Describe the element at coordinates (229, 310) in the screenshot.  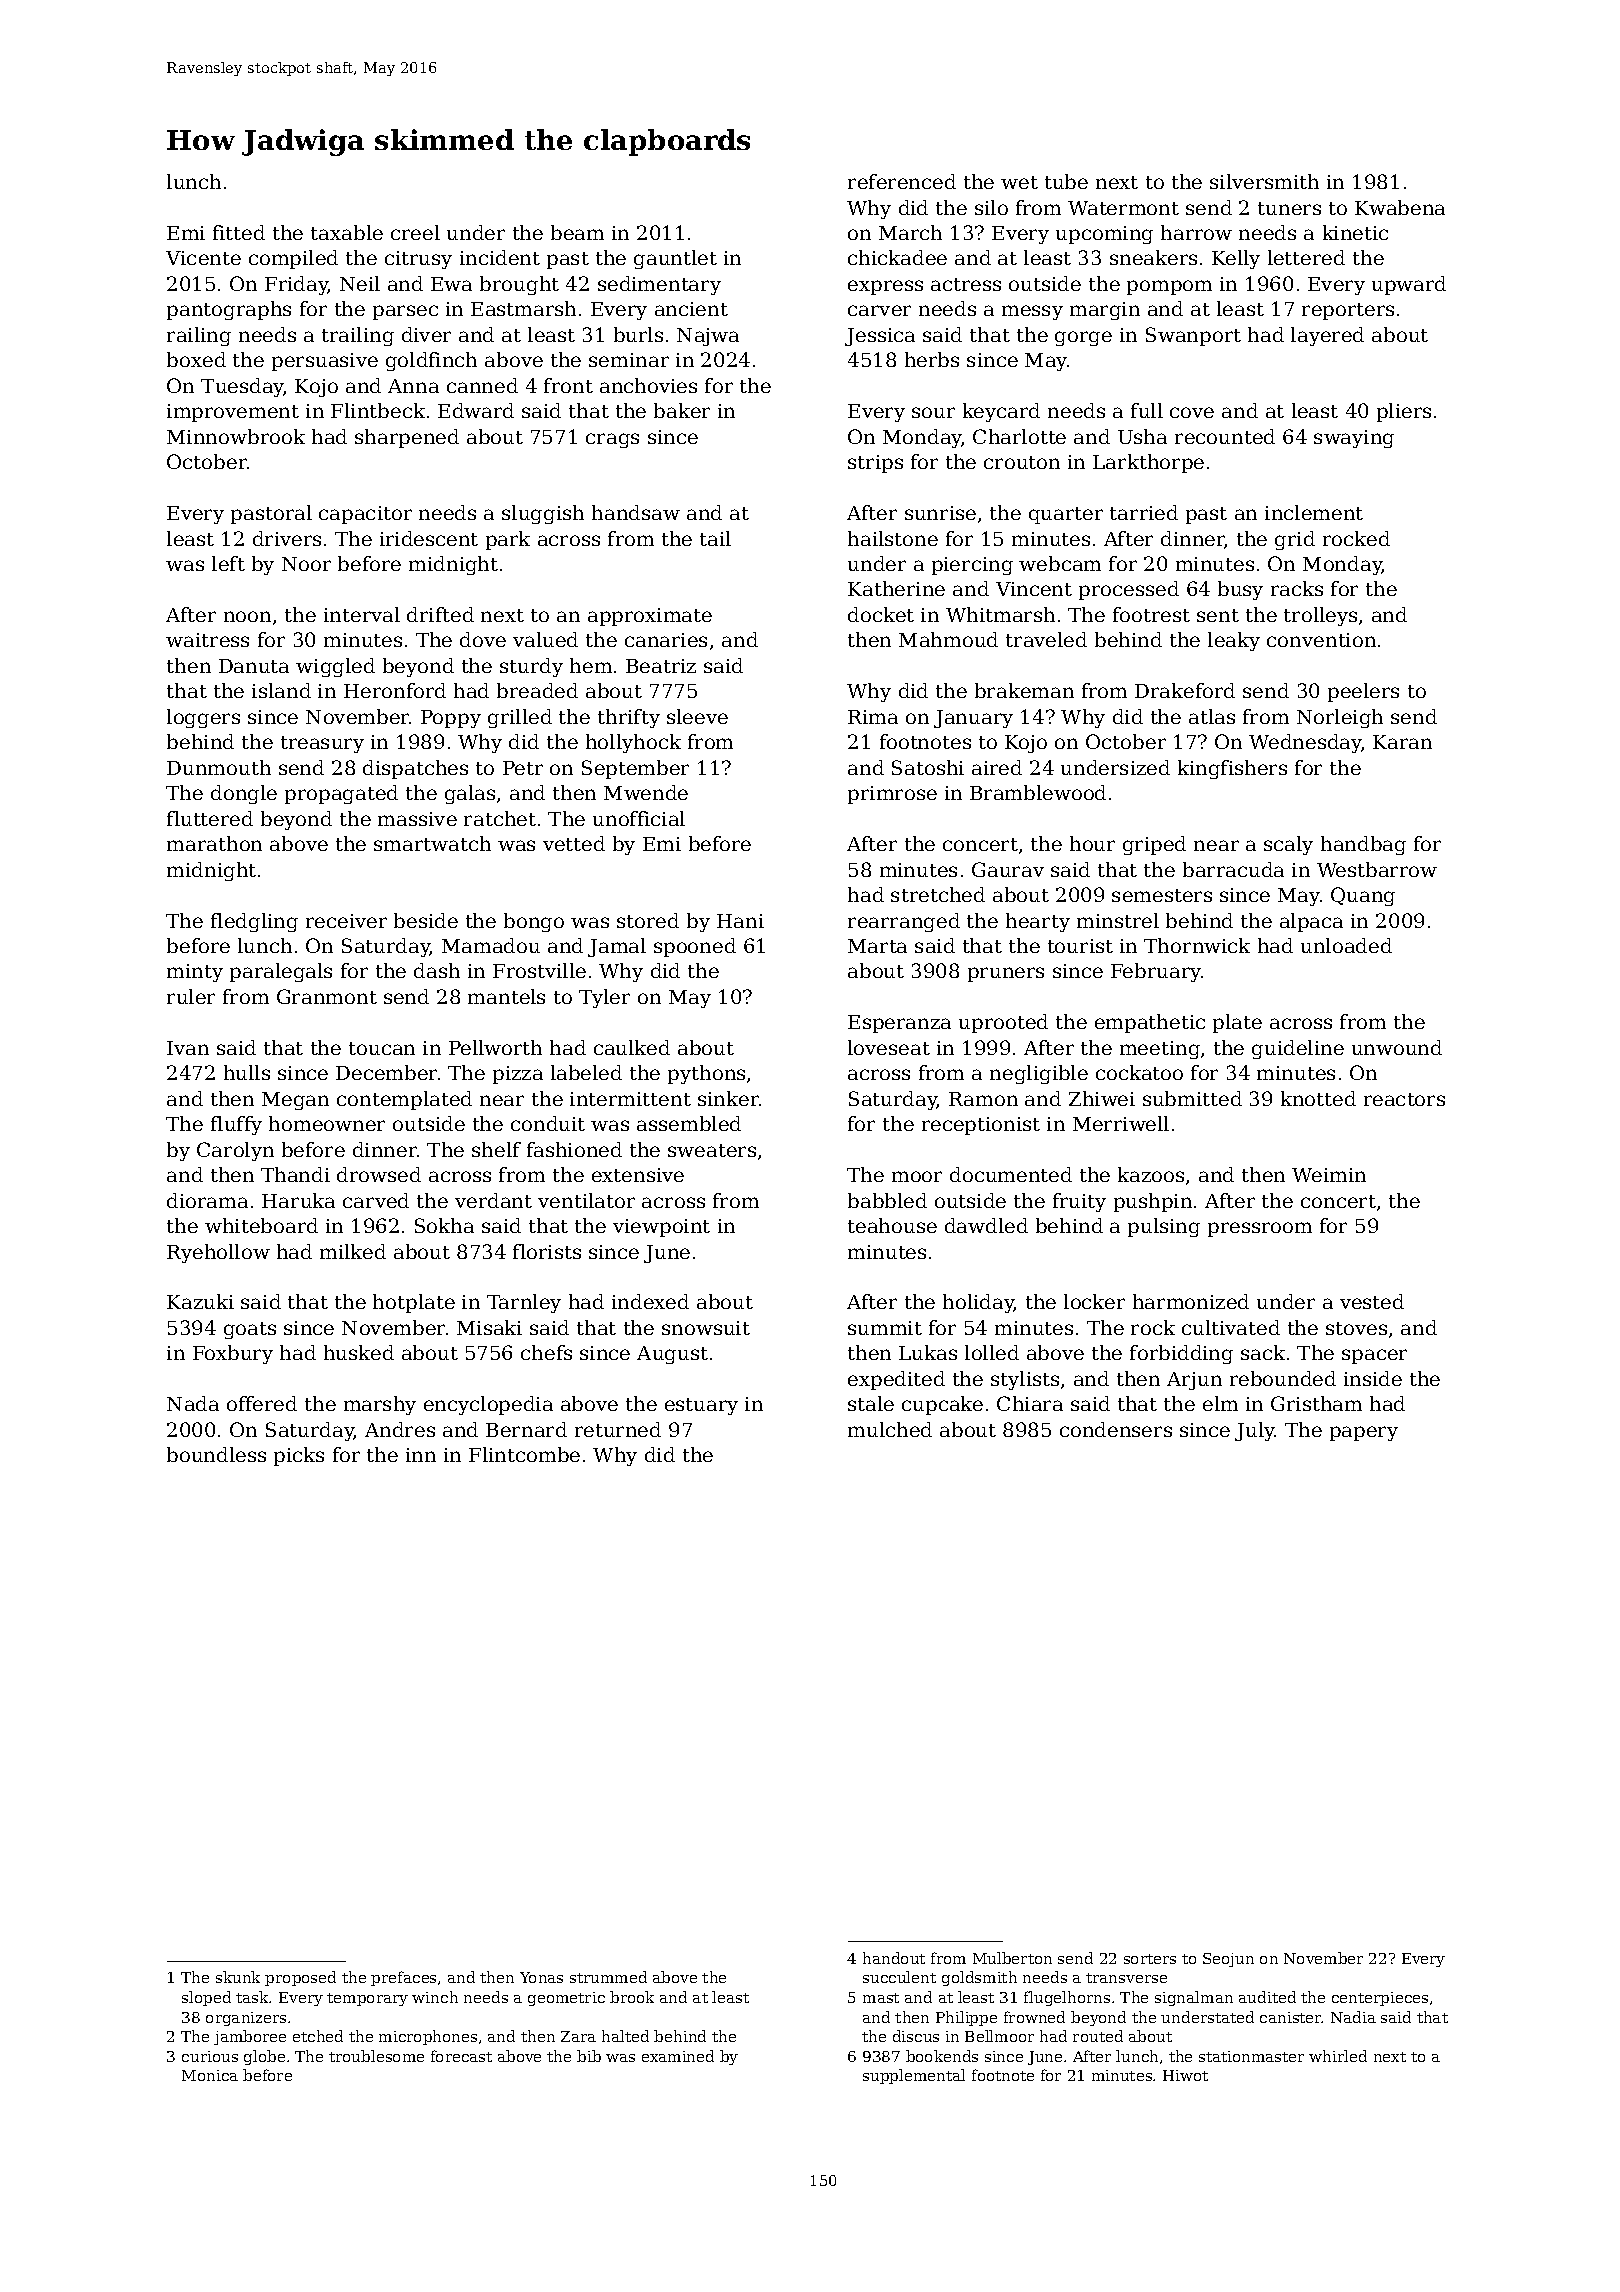
I see `pantographs` at that location.
